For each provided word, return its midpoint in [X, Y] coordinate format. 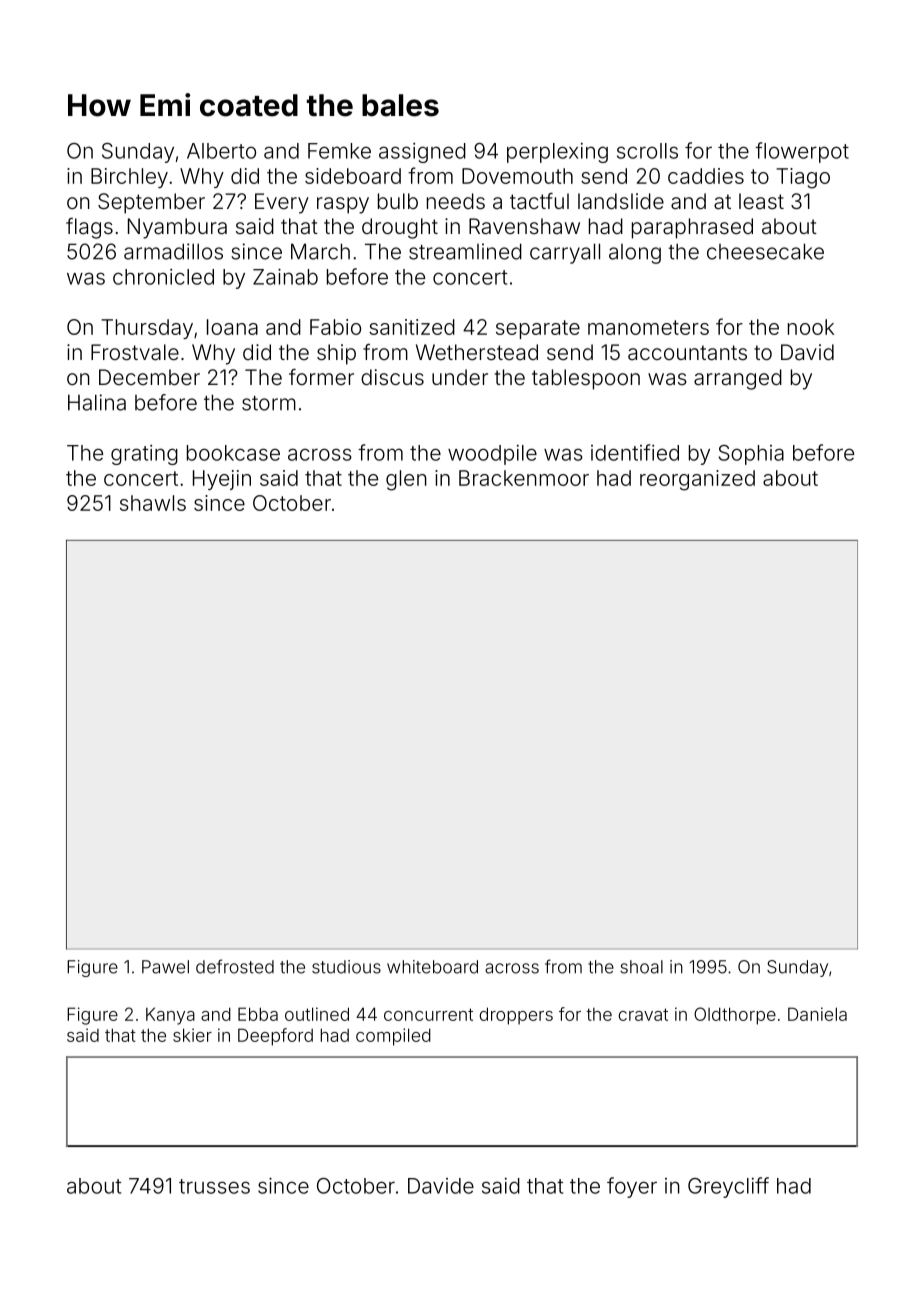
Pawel [165, 967]
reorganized [697, 480]
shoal [641, 967]
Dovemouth [517, 176]
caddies [706, 176]
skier [192, 1035]
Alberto [221, 151]
